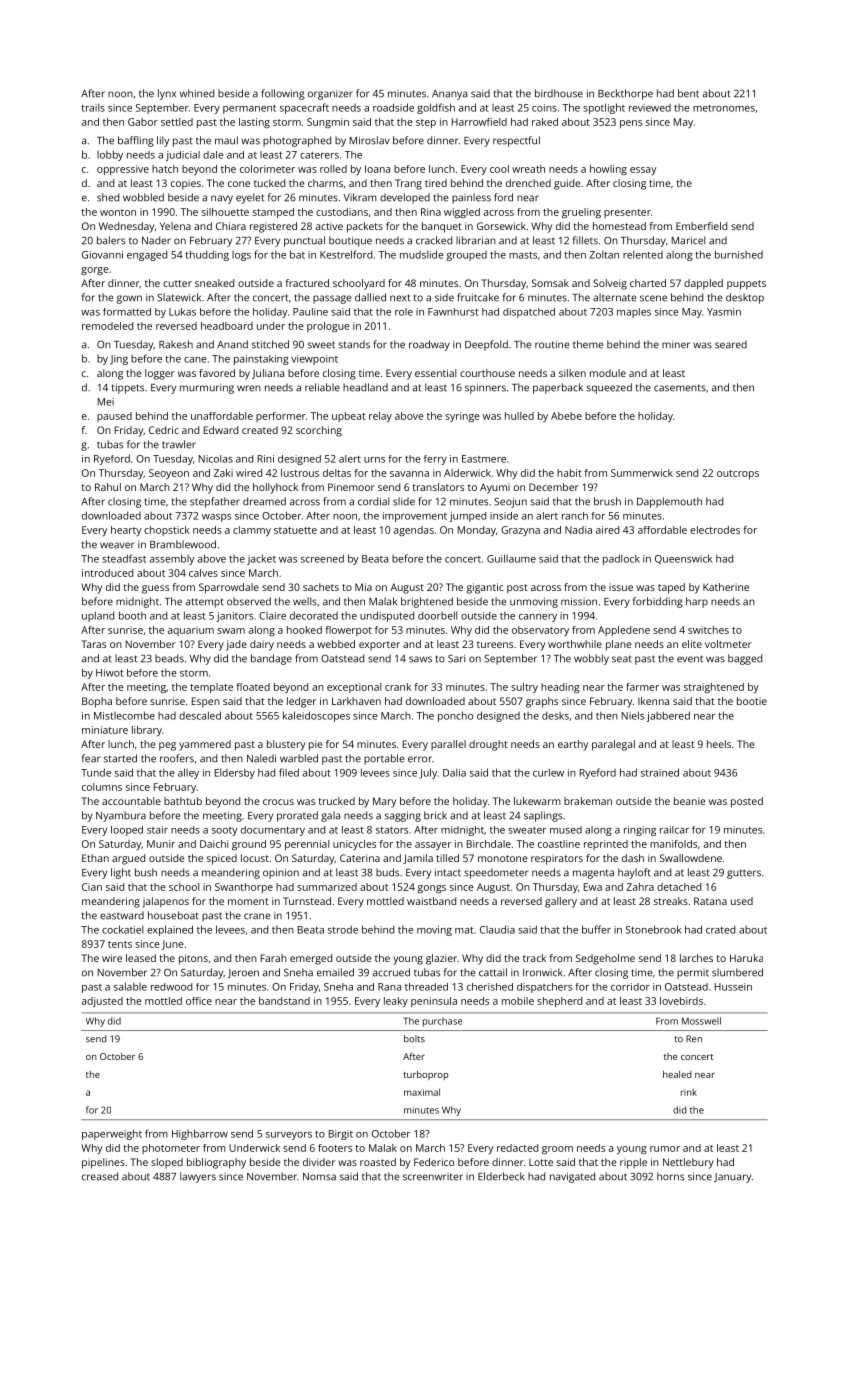  I want to click on waistband, so click(431, 901).
